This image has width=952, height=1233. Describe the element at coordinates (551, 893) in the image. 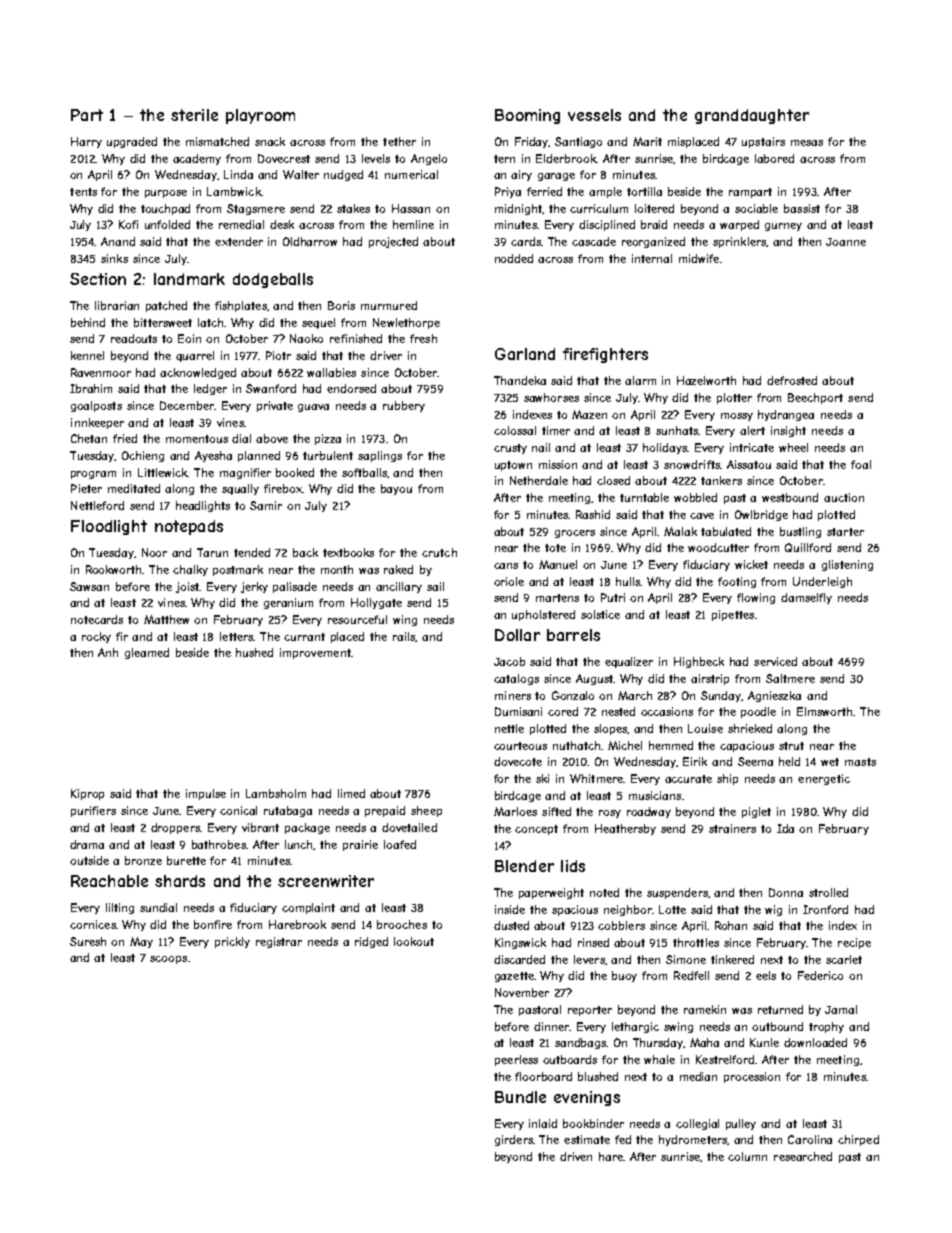

I see `paperweight` at that location.
